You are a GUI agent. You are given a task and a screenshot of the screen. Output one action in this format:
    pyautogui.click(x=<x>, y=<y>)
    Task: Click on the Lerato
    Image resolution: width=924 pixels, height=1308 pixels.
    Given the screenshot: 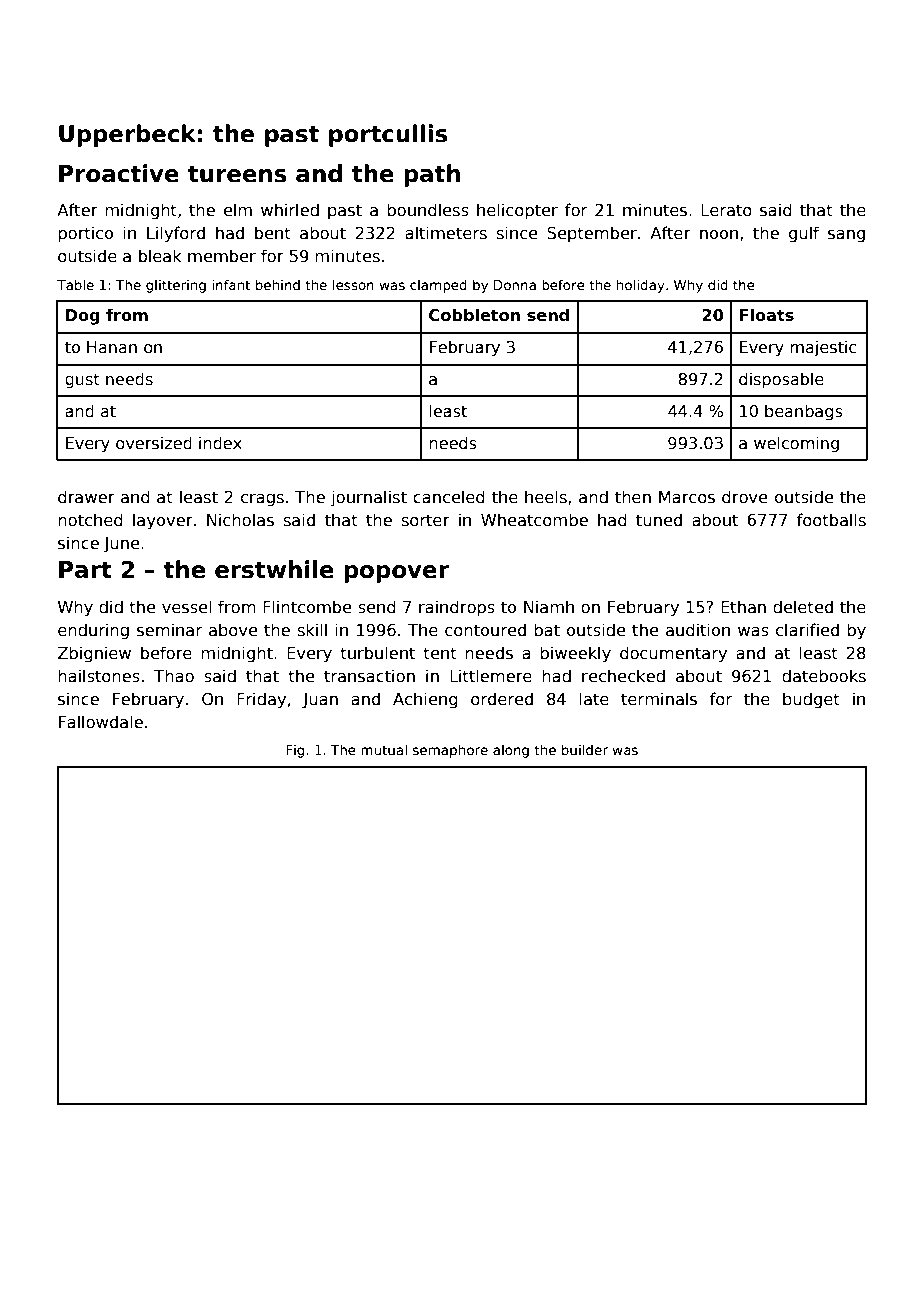 What is the action you would take?
    pyautogui.click(x=726, y=210)
